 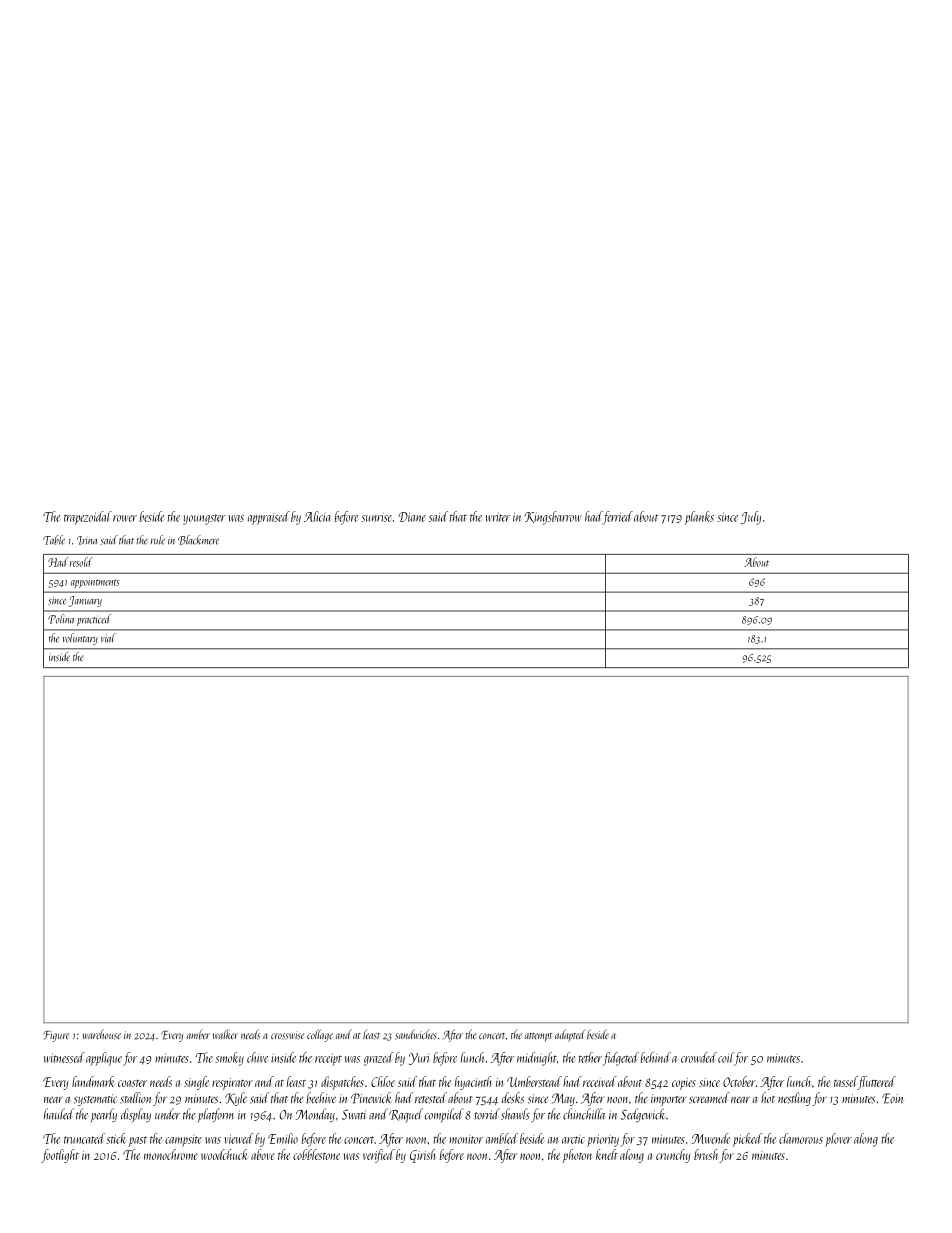 I want to click on ferried, so click(x=618, y=518).
